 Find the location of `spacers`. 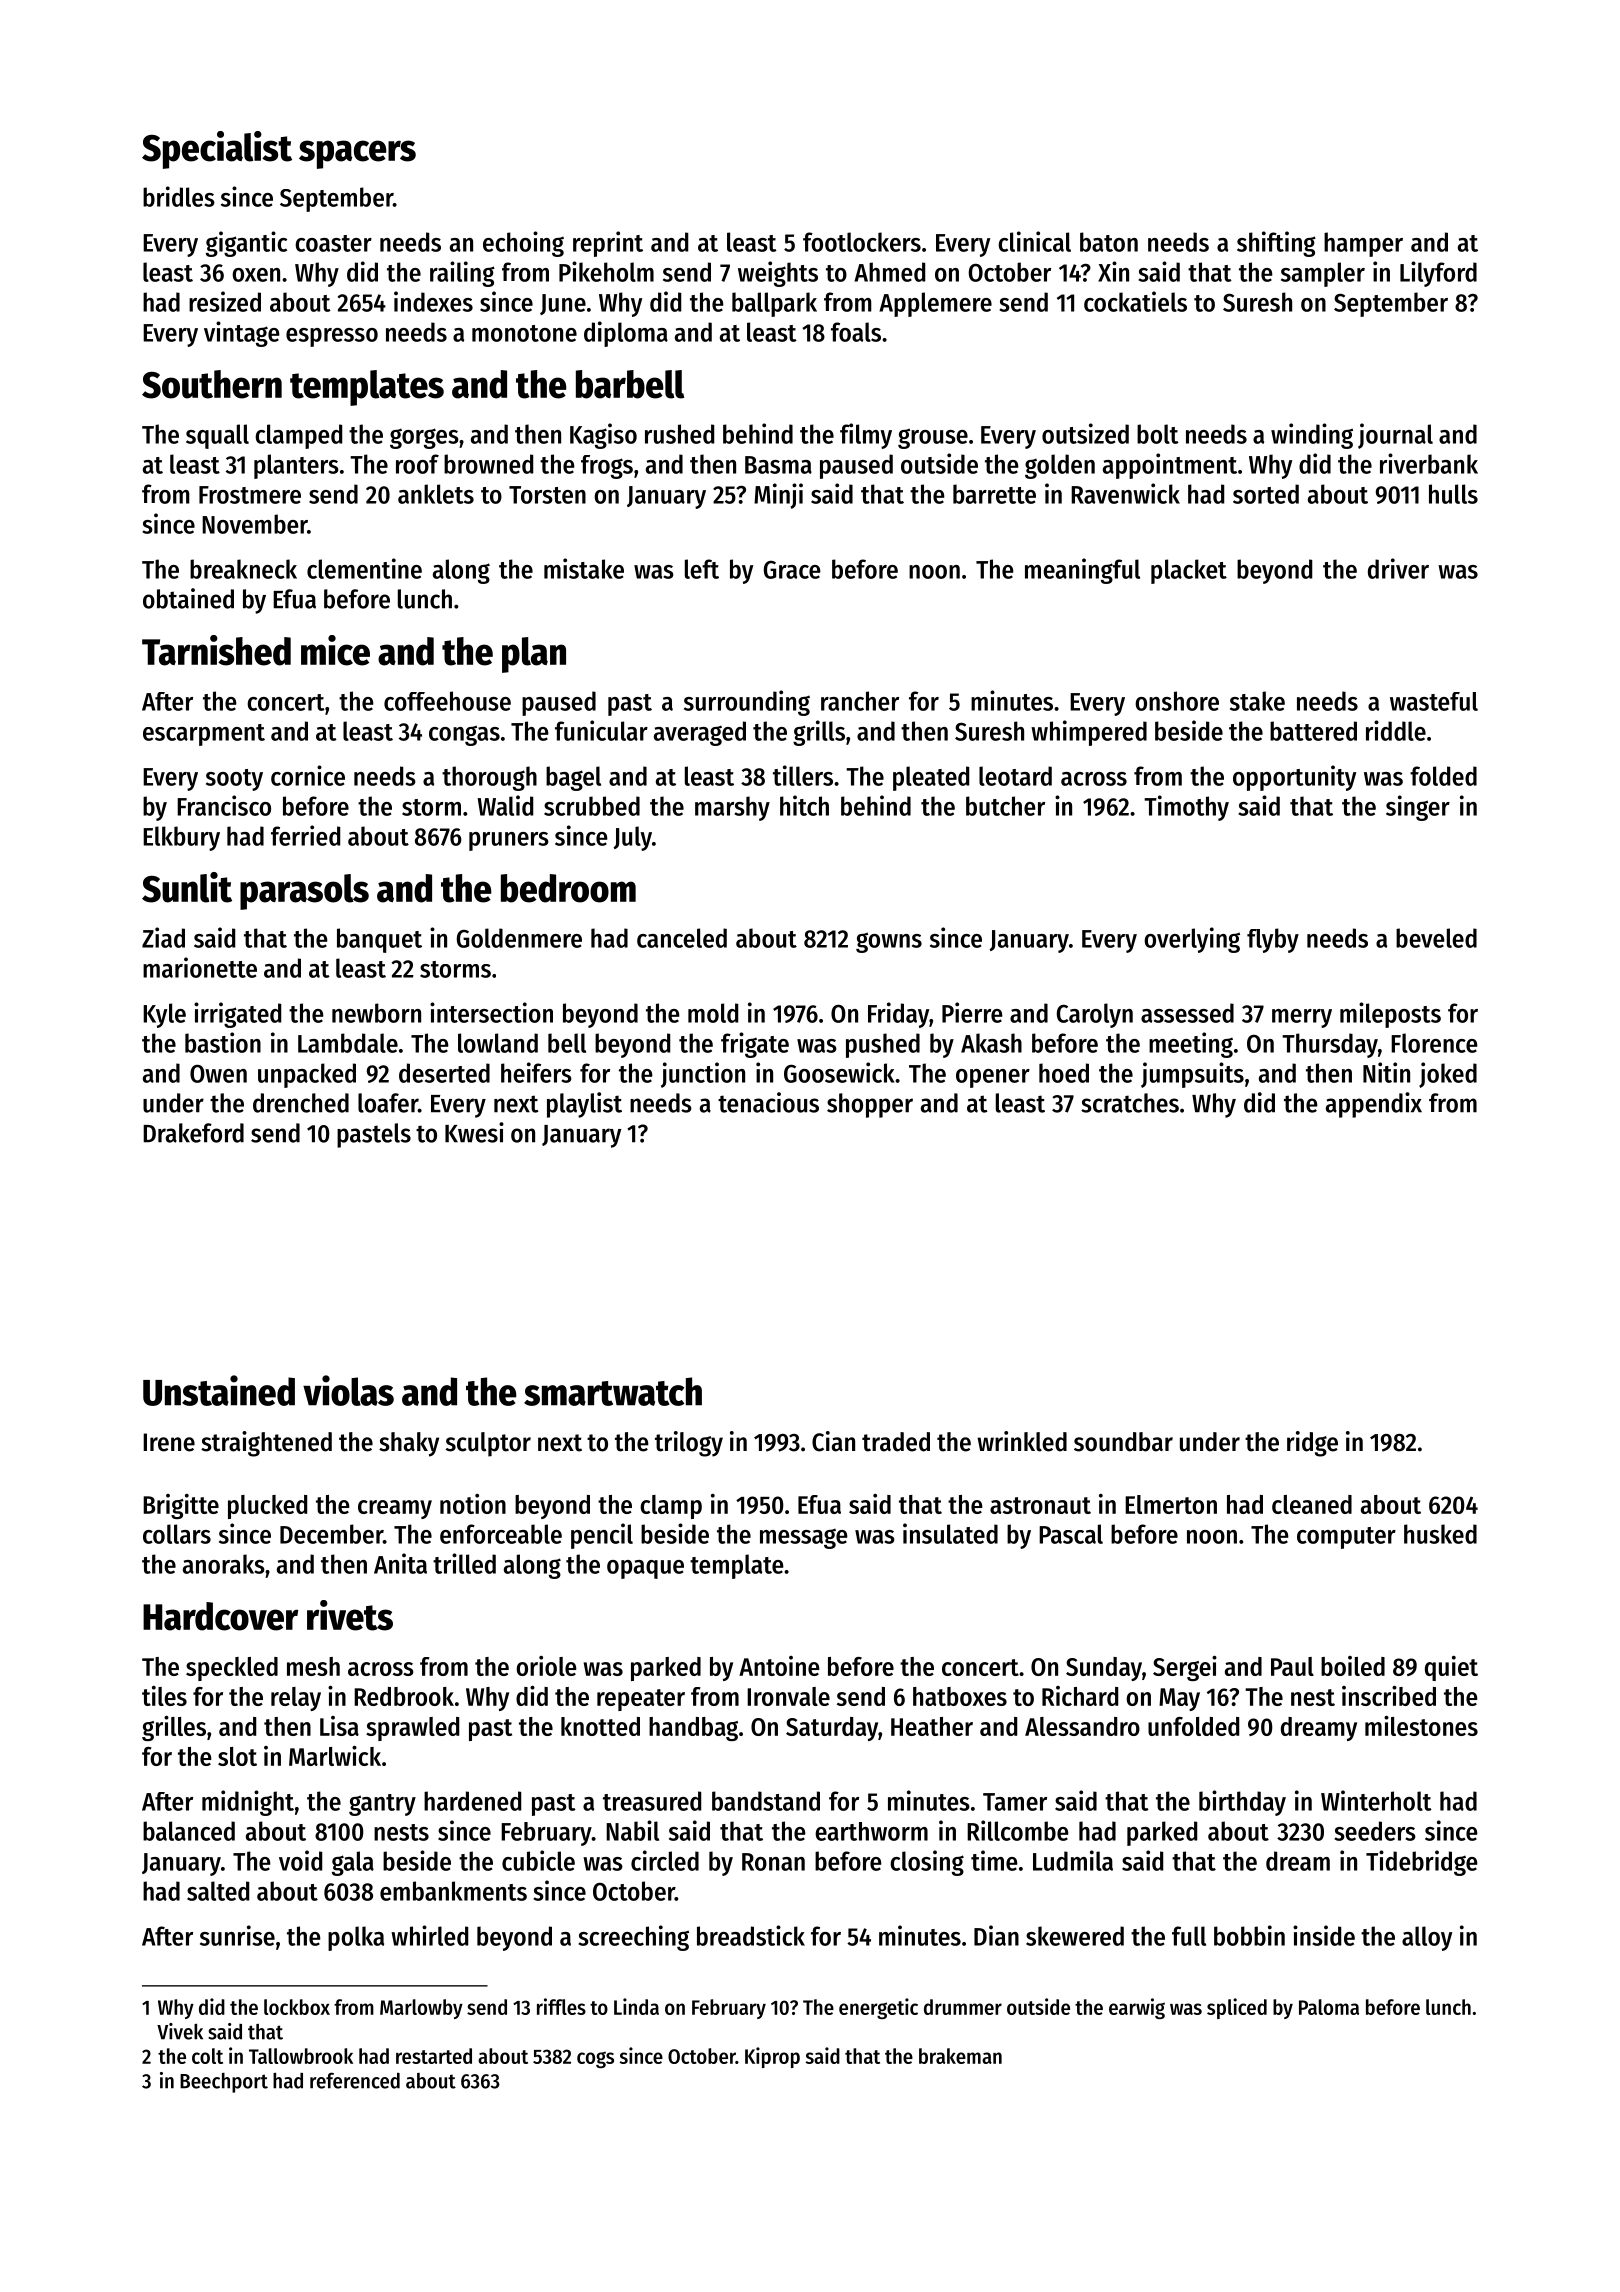

spacers is located at coordinates (357, 154).
